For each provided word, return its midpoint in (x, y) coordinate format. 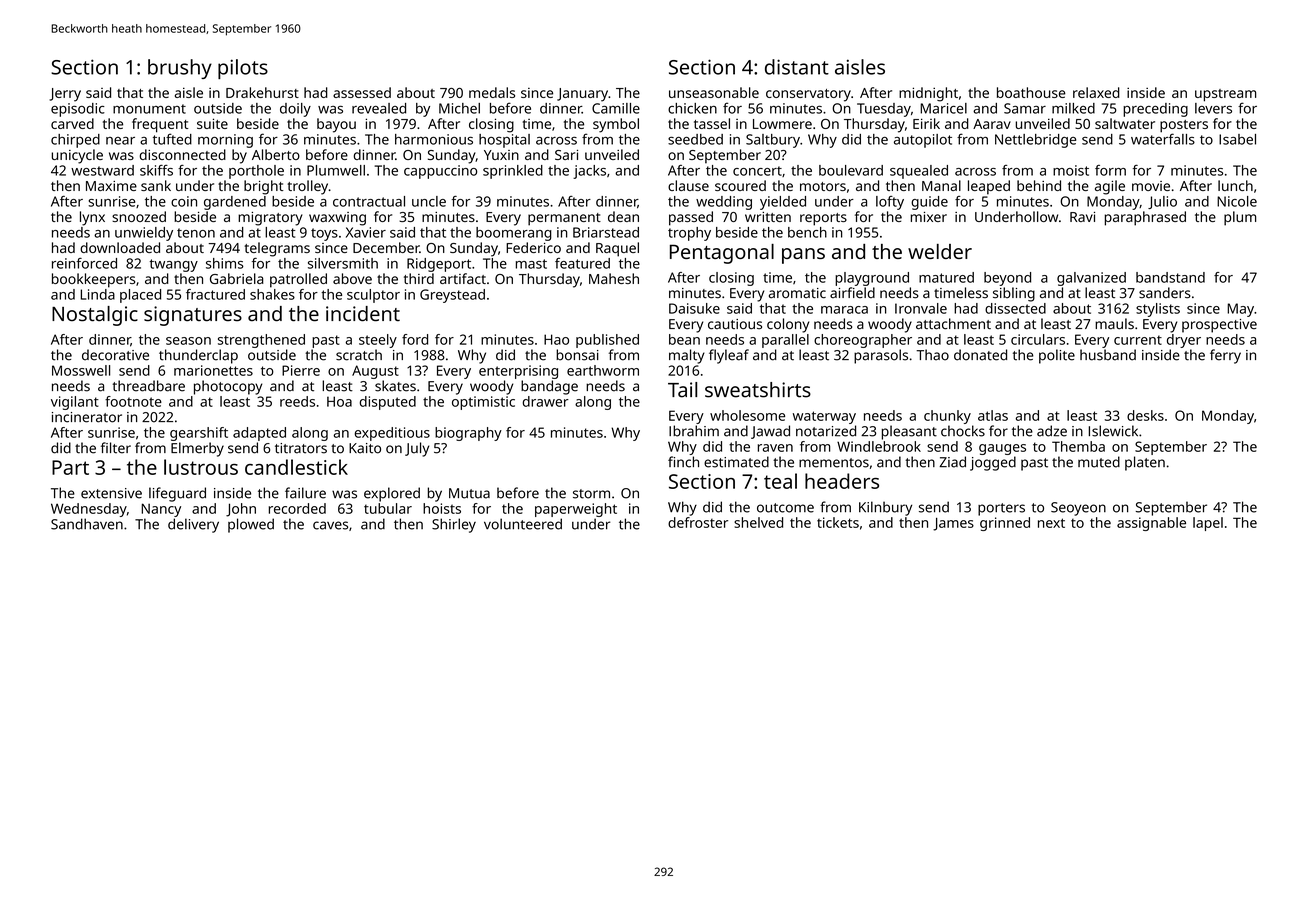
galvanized (1091, 279)
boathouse (1031, 92)
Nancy (161, 510)
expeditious (392, 434)
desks (1145, 415)
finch (683, 462)
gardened (235, 203)
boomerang (514, 234)
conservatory (808, 95)
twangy (174, 265)
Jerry (65, 95)
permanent (564, 219)
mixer (929, 217)
